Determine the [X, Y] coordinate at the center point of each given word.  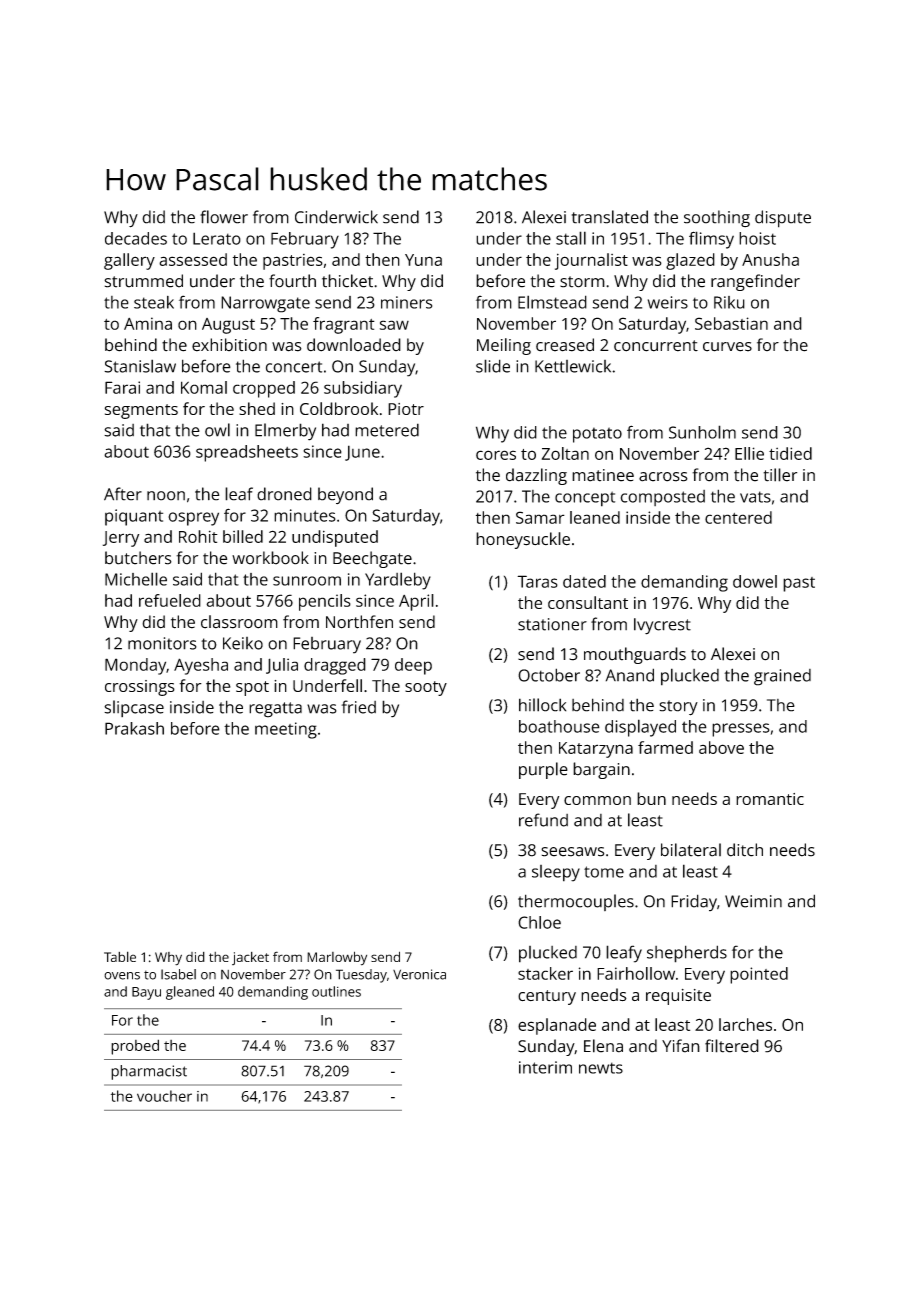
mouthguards [635, 655]
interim [545, 1067]
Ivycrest [662, 626]
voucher [164, 1096]
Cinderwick [336, 217]
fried [358, 707]
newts [601, 1068]
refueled [170, 600]
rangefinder [755, 282]
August [228, 326]
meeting [286, 730]
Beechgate [372, 559]
